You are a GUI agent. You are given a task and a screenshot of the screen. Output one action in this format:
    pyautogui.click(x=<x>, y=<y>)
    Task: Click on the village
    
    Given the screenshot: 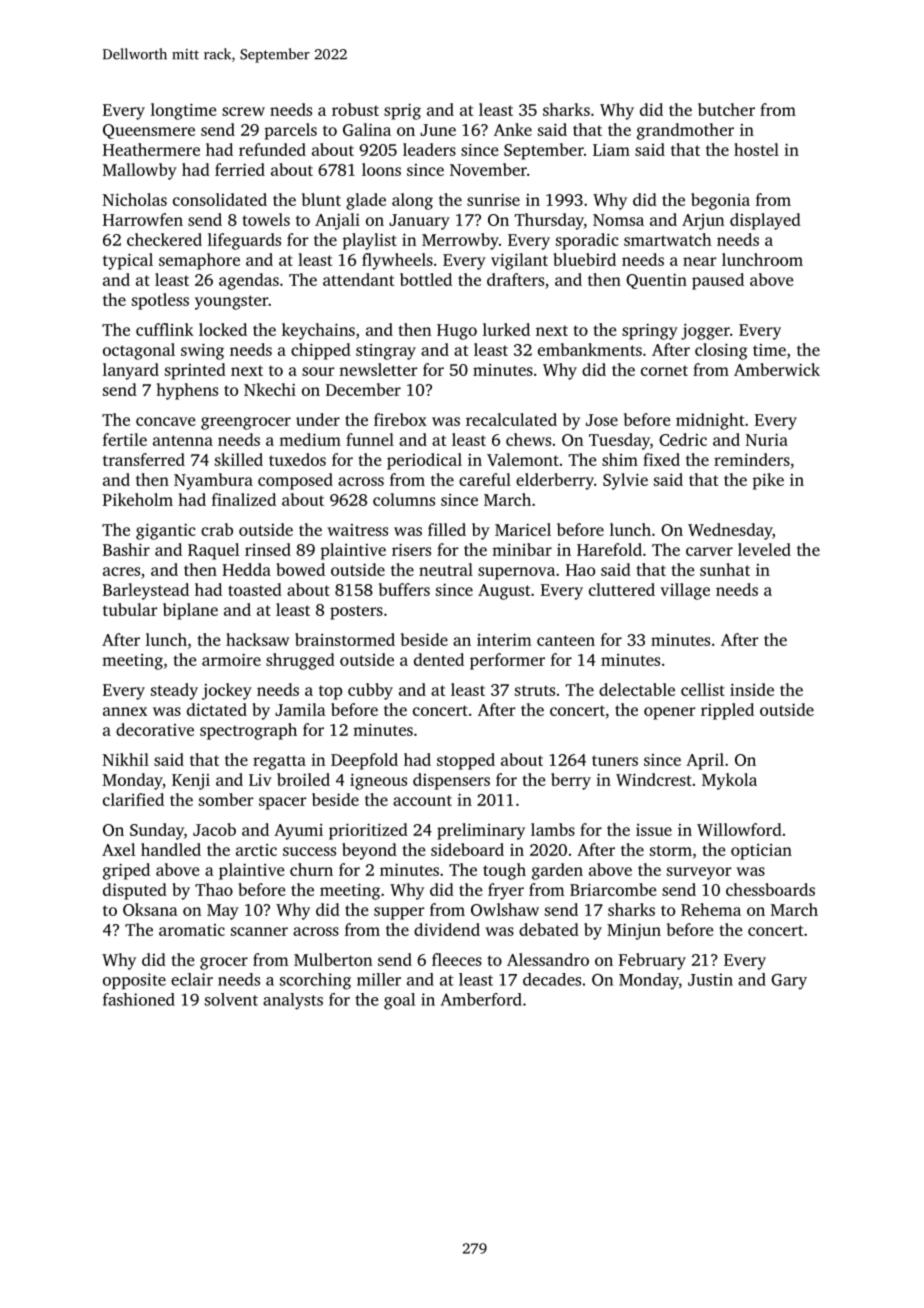 What is the action you would take?
    pyautogui.click(x=685, y=591)
